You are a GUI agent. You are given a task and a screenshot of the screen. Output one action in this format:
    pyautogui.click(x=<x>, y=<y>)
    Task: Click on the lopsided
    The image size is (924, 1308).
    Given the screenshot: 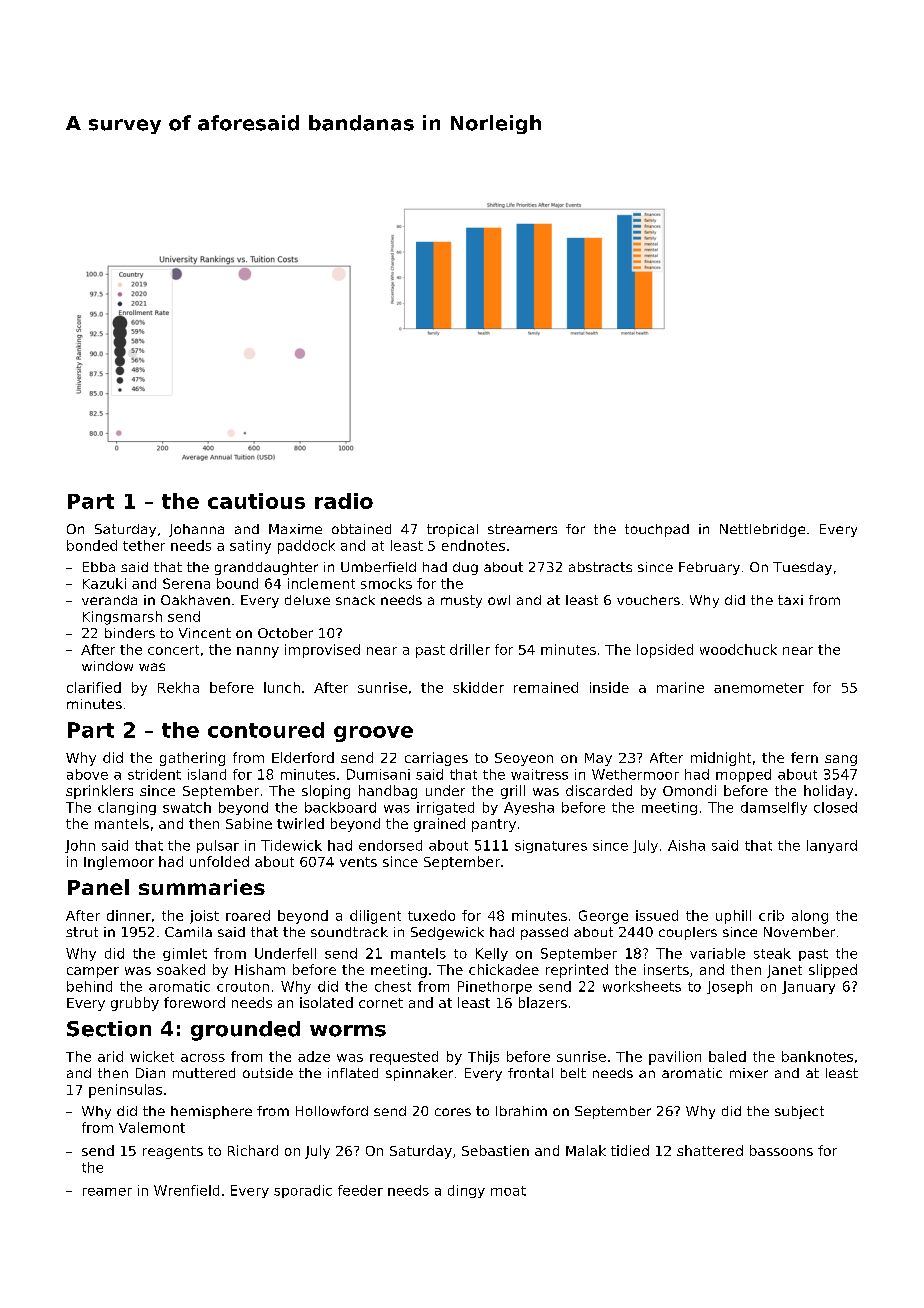 What is the action you would take?
    pyautogui.click(x=665, y=651)
